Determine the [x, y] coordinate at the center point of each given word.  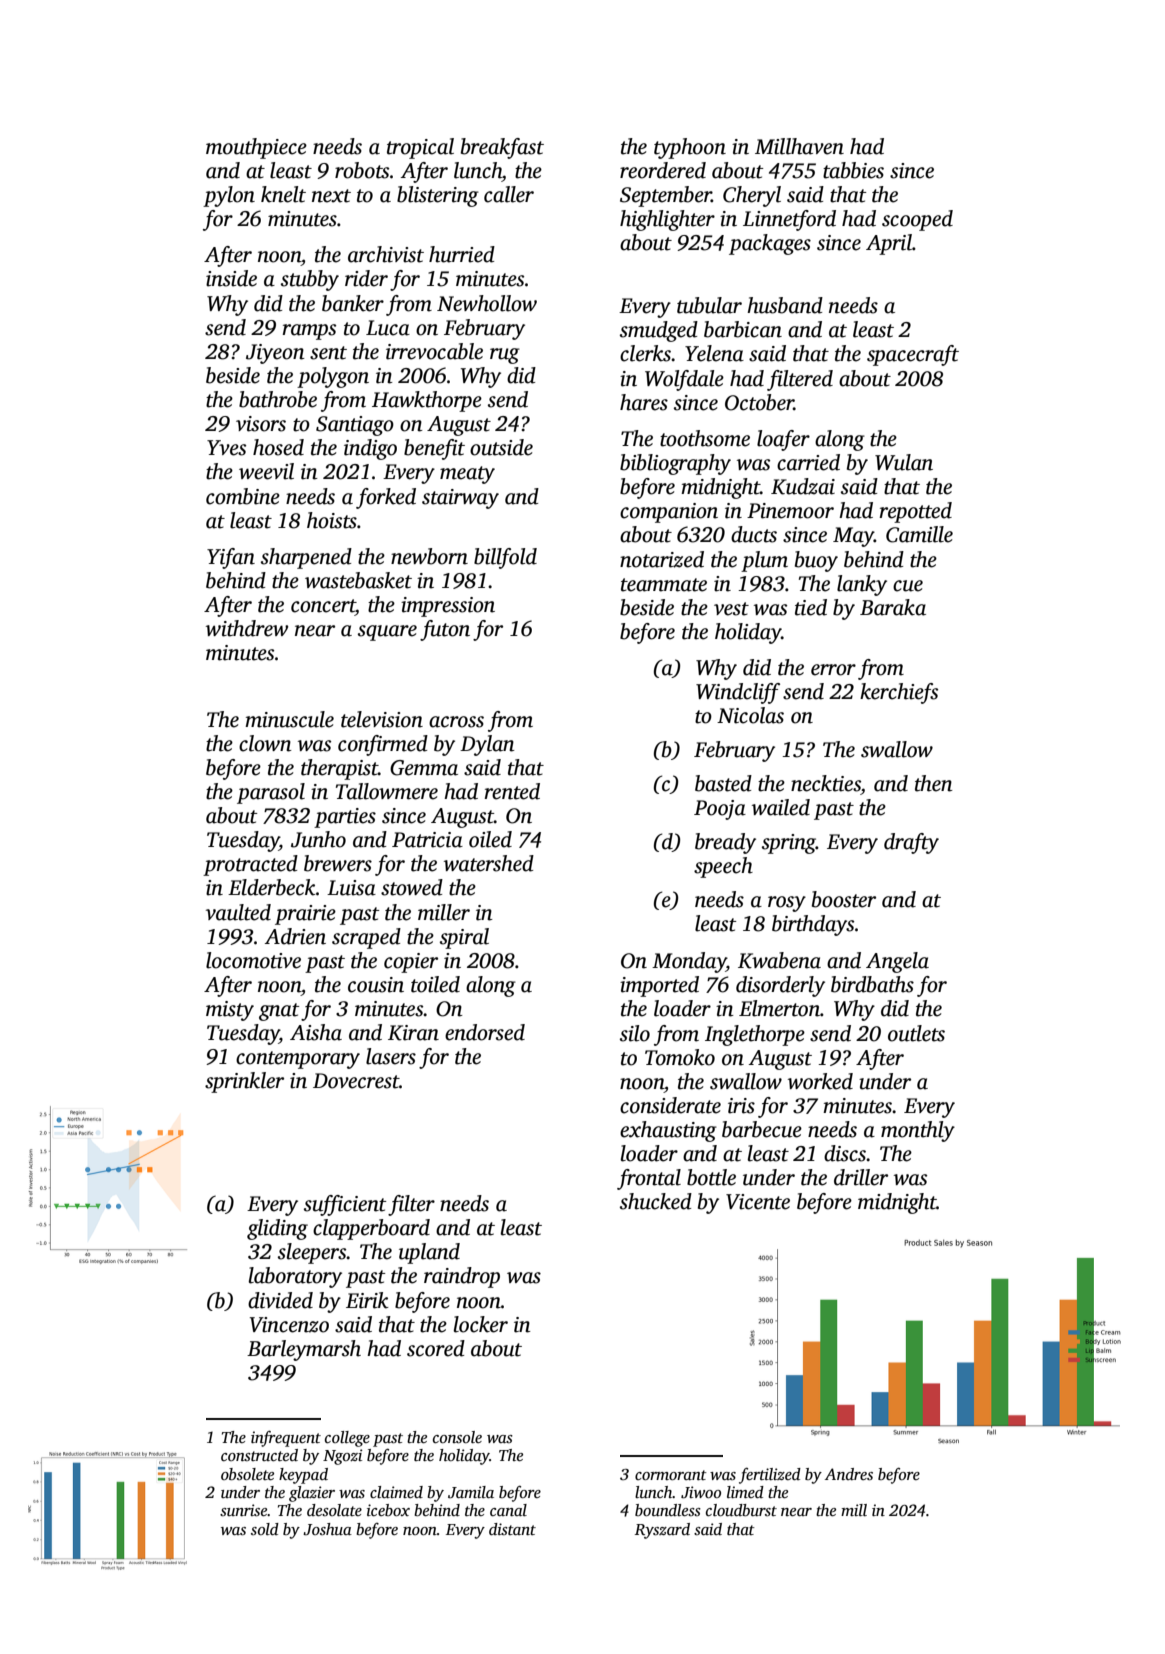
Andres [849, 1474]
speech [723, 867]
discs [845, 1153]
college [347, 1439]
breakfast [502, 148]
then [934, 783]
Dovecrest [356, 1081]
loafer [783, 440]
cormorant [671, 1475]
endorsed [485, 1032]
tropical [420, 148]
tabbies [853, 170]
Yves [226, 448]
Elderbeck [272, 887]
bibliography [675, 464]
